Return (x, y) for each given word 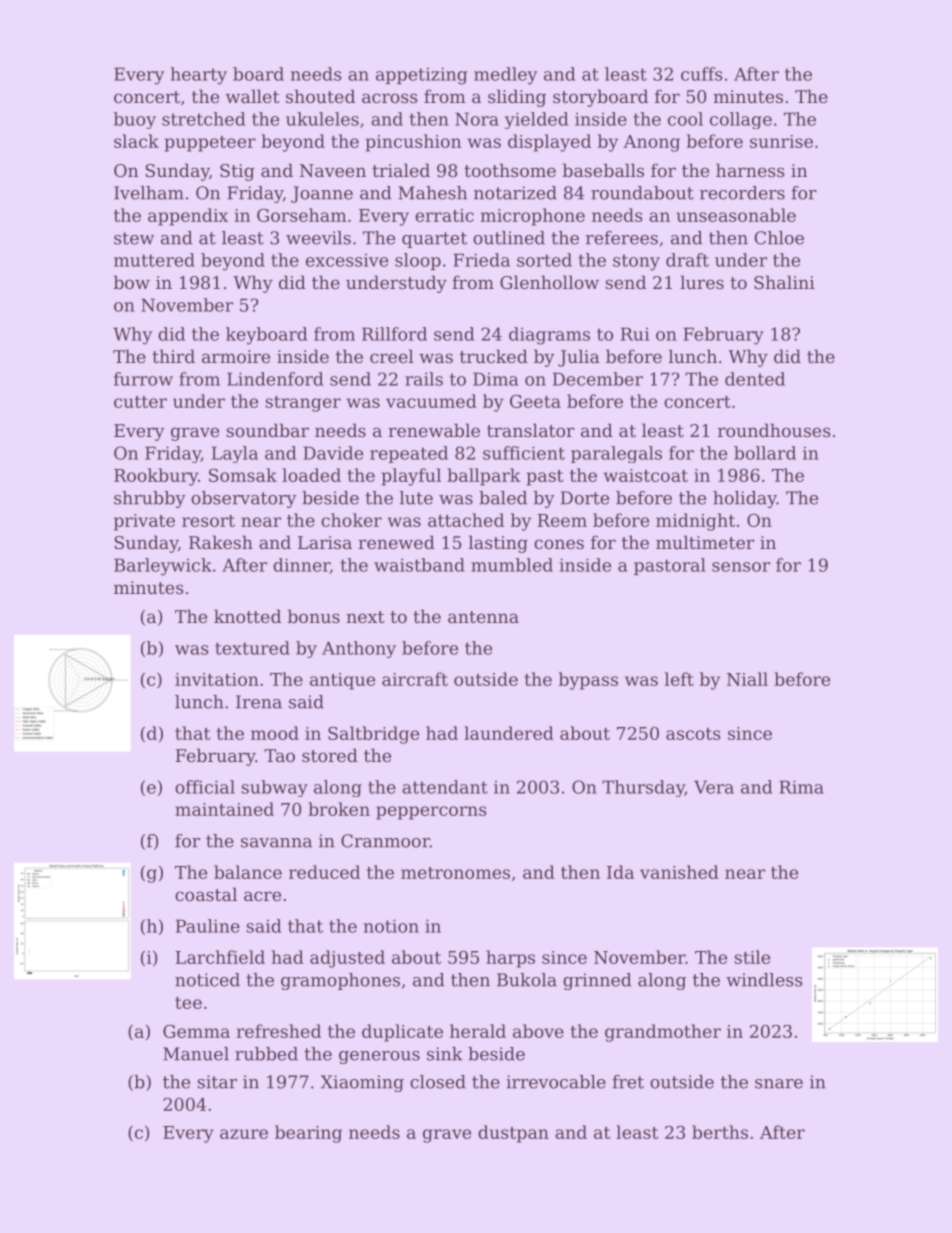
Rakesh (221, 542)
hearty (198, 76)
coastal (206, 894)
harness (750, 170)
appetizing (422, 76)
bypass (588, 681)
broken (339, 809)
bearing (308, 1134)
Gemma (196, 1031)
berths (720, 1132)
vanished (679, 872)
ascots (693, 734)
